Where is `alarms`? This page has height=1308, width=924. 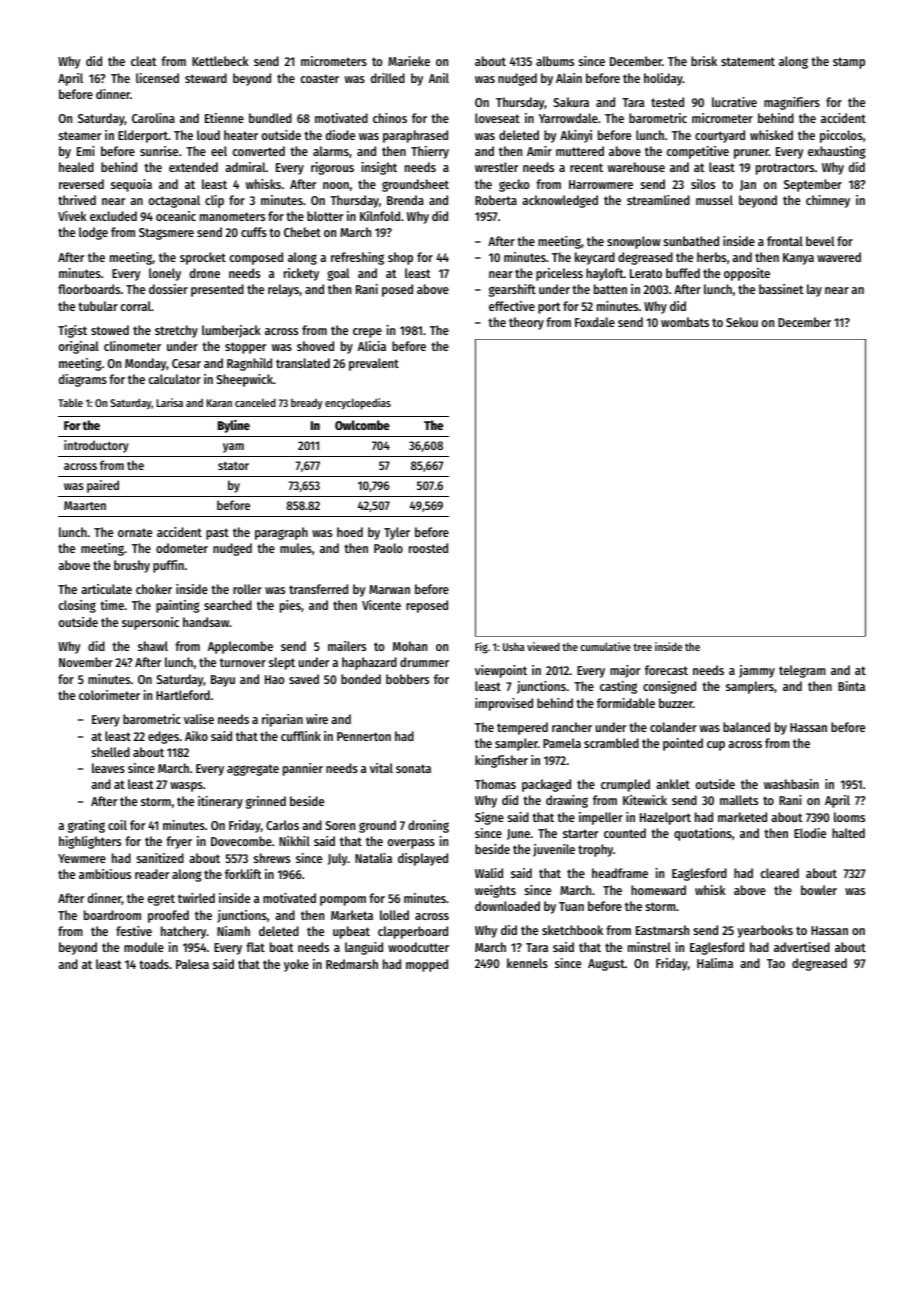
alarms is located at coordinates (331, 151).
